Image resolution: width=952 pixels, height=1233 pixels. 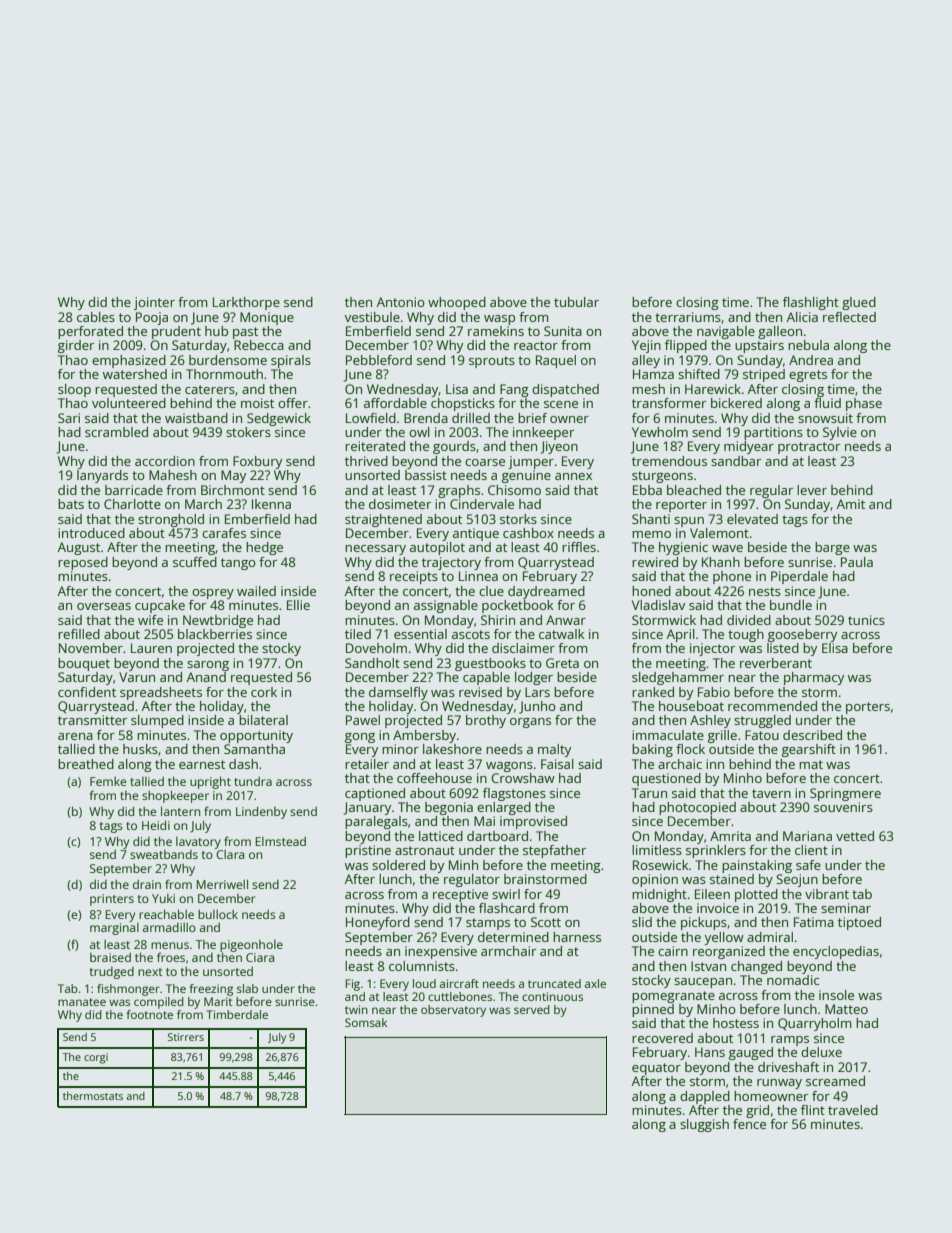 What do you see at coordinates (248, 432) in the document?
I see `stokers` at bounding box center [248, 432].
